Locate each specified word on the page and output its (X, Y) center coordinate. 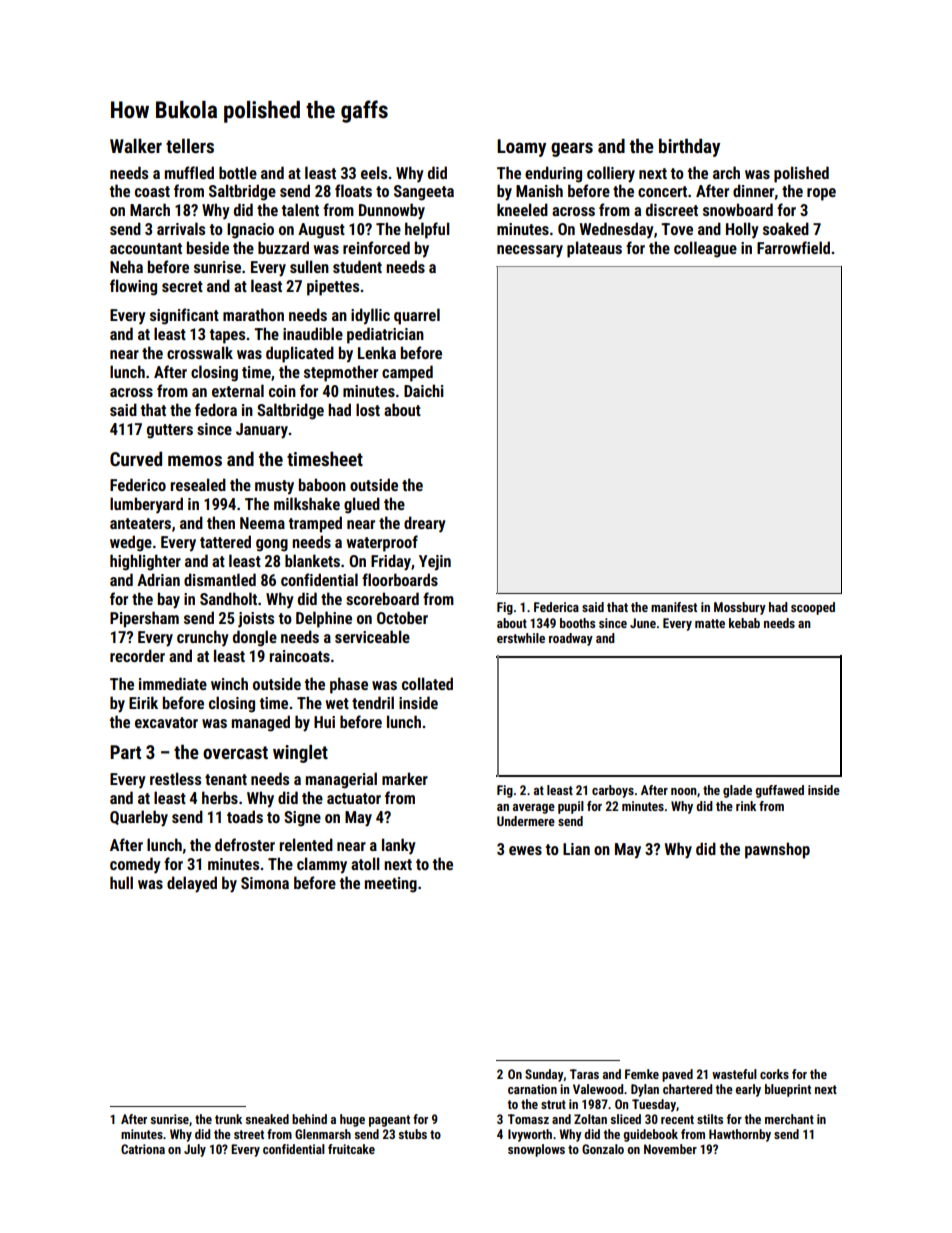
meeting (391, 885)
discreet (672, 209)
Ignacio (250, 231)
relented (306, 844)
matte (710, 623)
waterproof (382, 543)
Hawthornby (740, 1135)
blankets (312, 560)
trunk (228, 1119)
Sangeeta (424, 193)
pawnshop (777, 850)
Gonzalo (603, 1149)
